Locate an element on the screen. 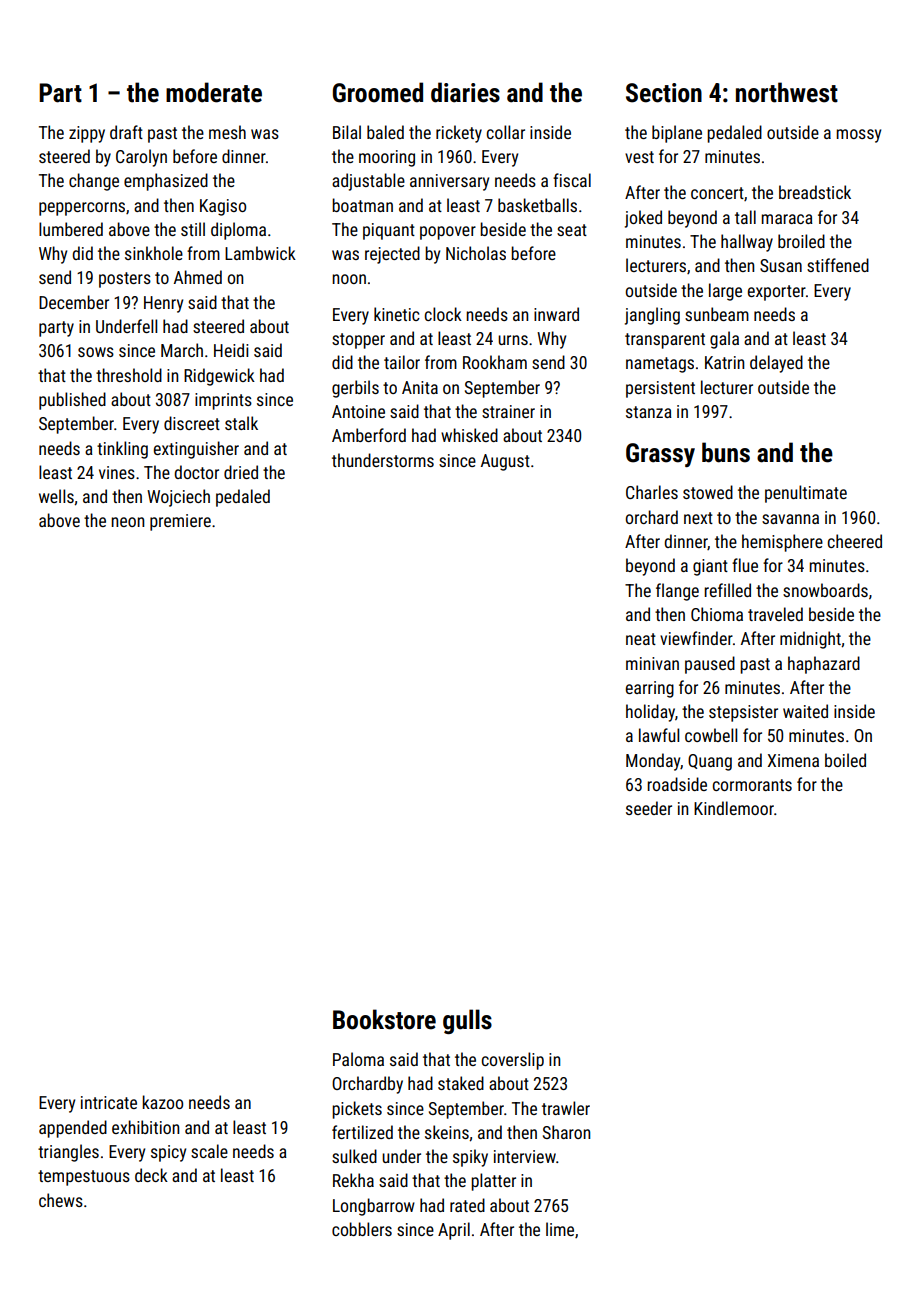 The width and height of the screenshot is (924, 1308). mesh is located at coordinates (227, 132).
